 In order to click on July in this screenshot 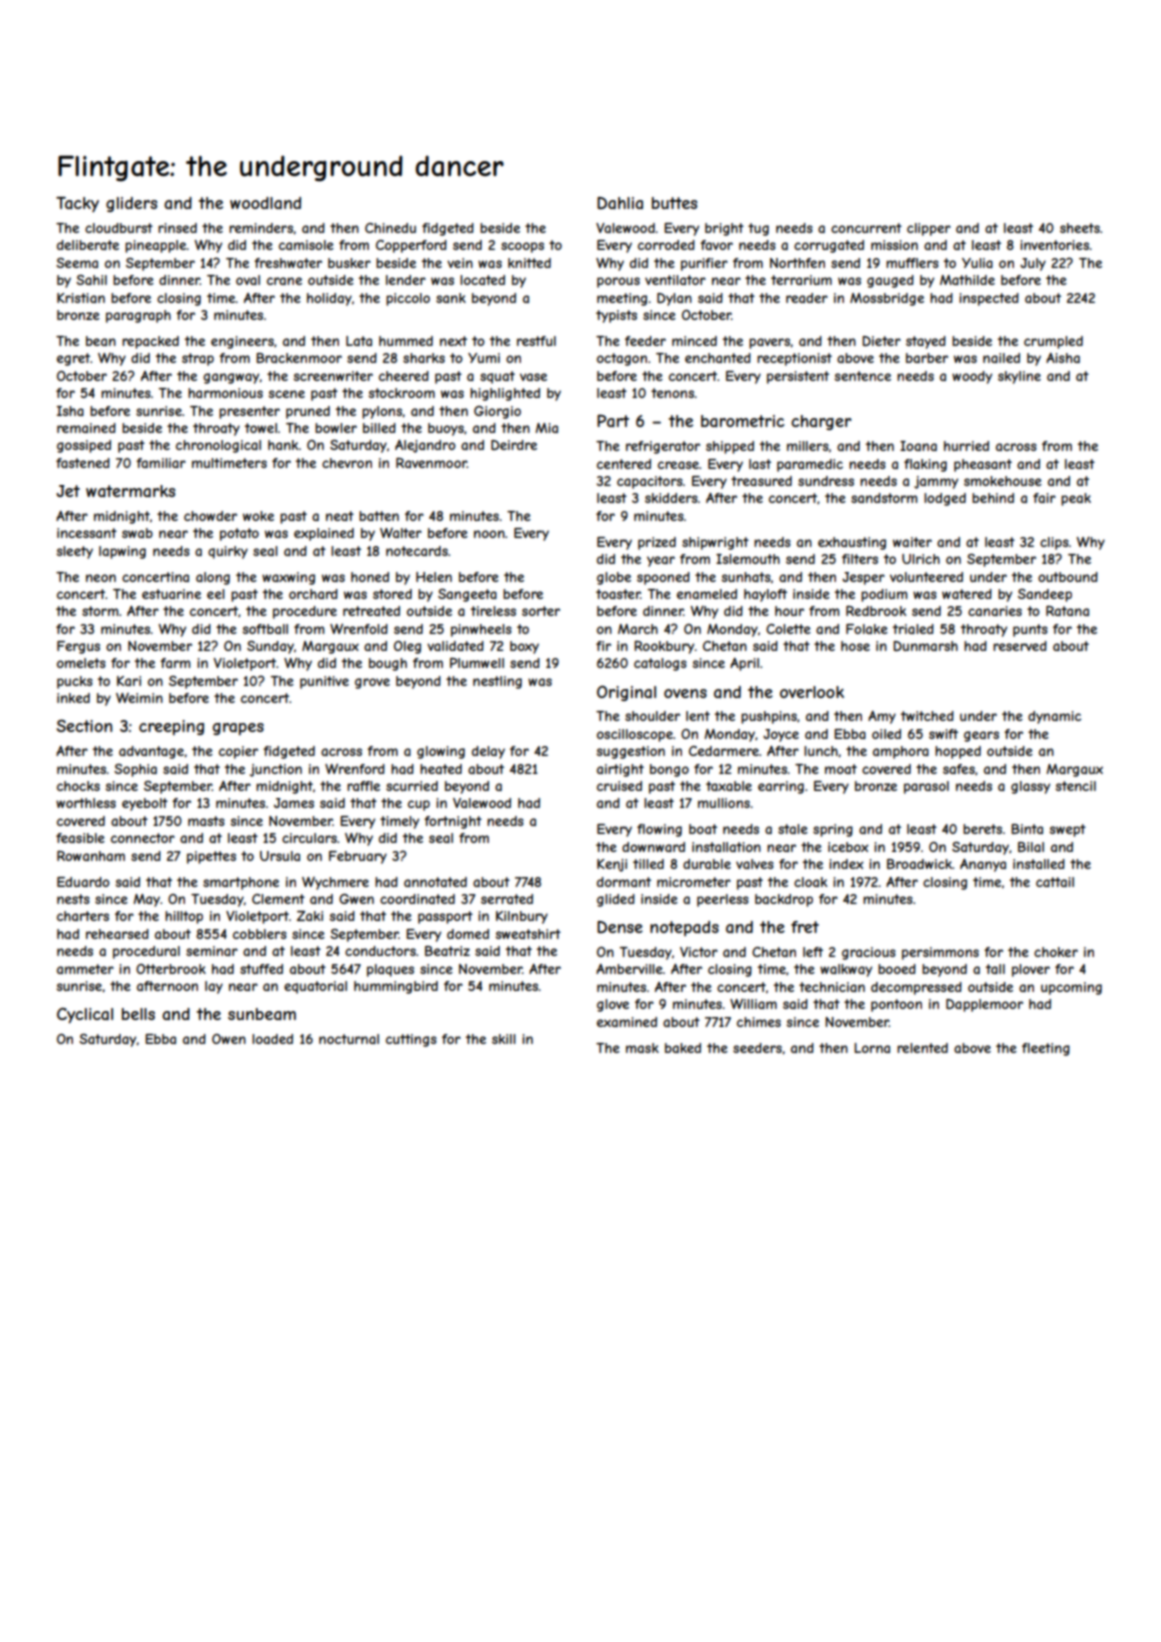, I will do `click(1033, 264)`.
